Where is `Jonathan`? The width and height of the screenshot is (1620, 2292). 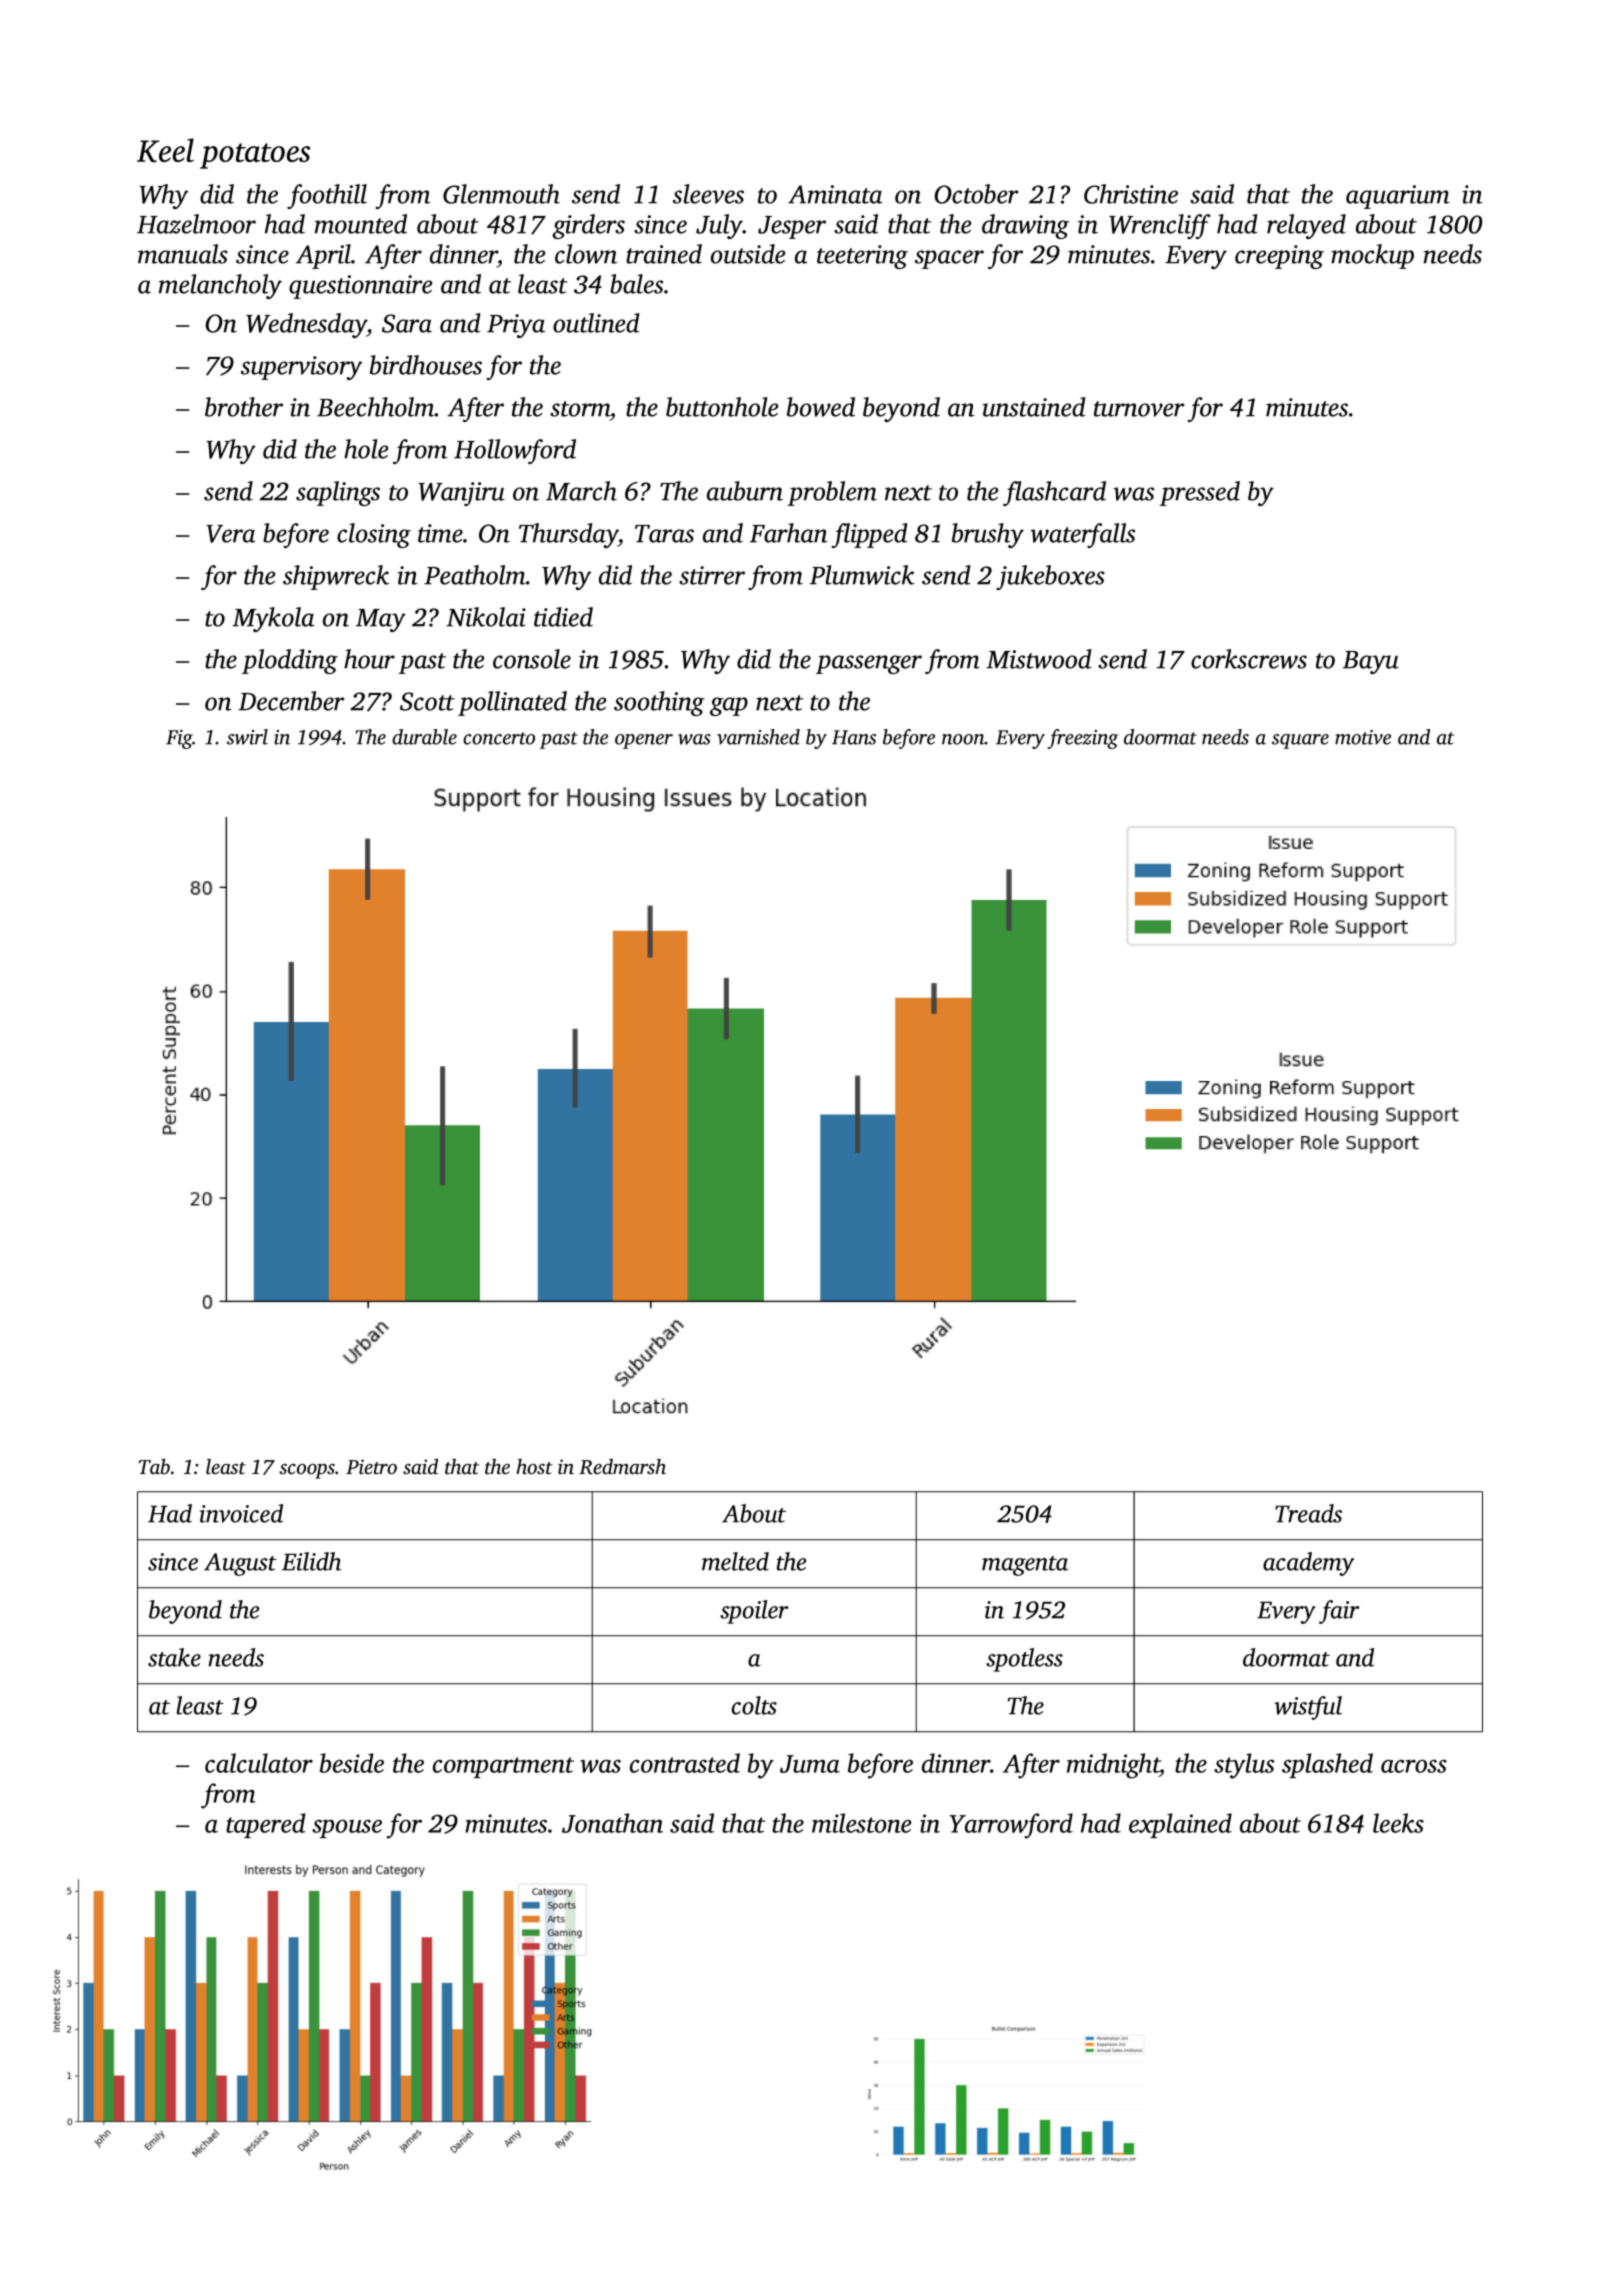
Jonathan is located at coordinates (612, 1823).
